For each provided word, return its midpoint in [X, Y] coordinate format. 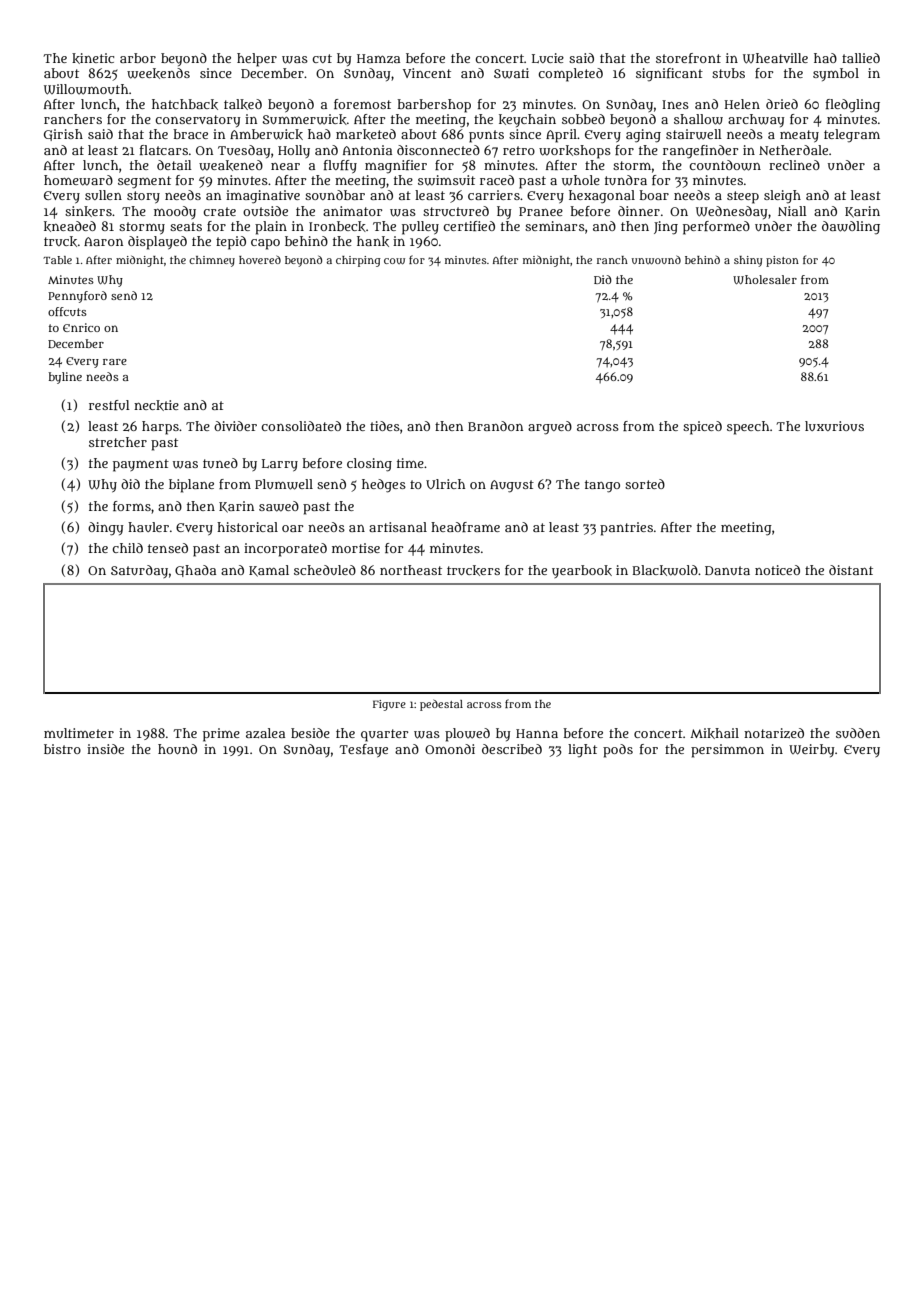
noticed [777, 570]
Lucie [548, 58]
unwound [656, 259]
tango [602, 486]
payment [141, 465]
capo [265, 244]
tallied [861, 58]
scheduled [325, 570]
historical [247, 527]
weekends [158, 73]
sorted [645, 484]
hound [177, 749]
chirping [358, 261]
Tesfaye [363, 750]
